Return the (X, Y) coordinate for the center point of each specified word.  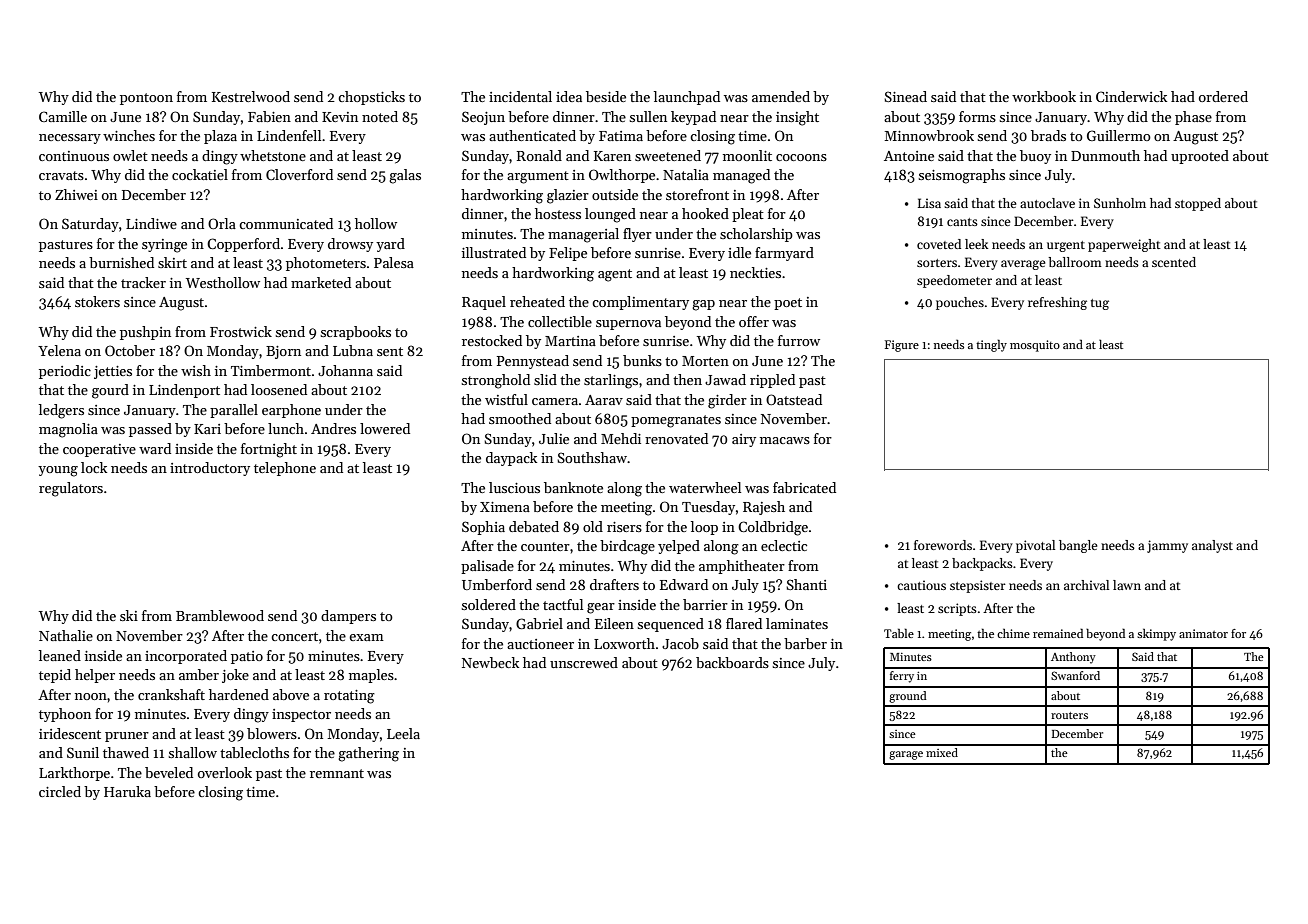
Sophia (483, 528)
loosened (279, 389)
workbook (1044, 96)
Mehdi (621, 438)
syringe (164, 246)
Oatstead (794, 399)
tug (1100, 304)
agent (615, 275)
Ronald (539, 155)
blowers (272, 733)
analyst (1212, 546)
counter (545, 546)
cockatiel (200, 174)
